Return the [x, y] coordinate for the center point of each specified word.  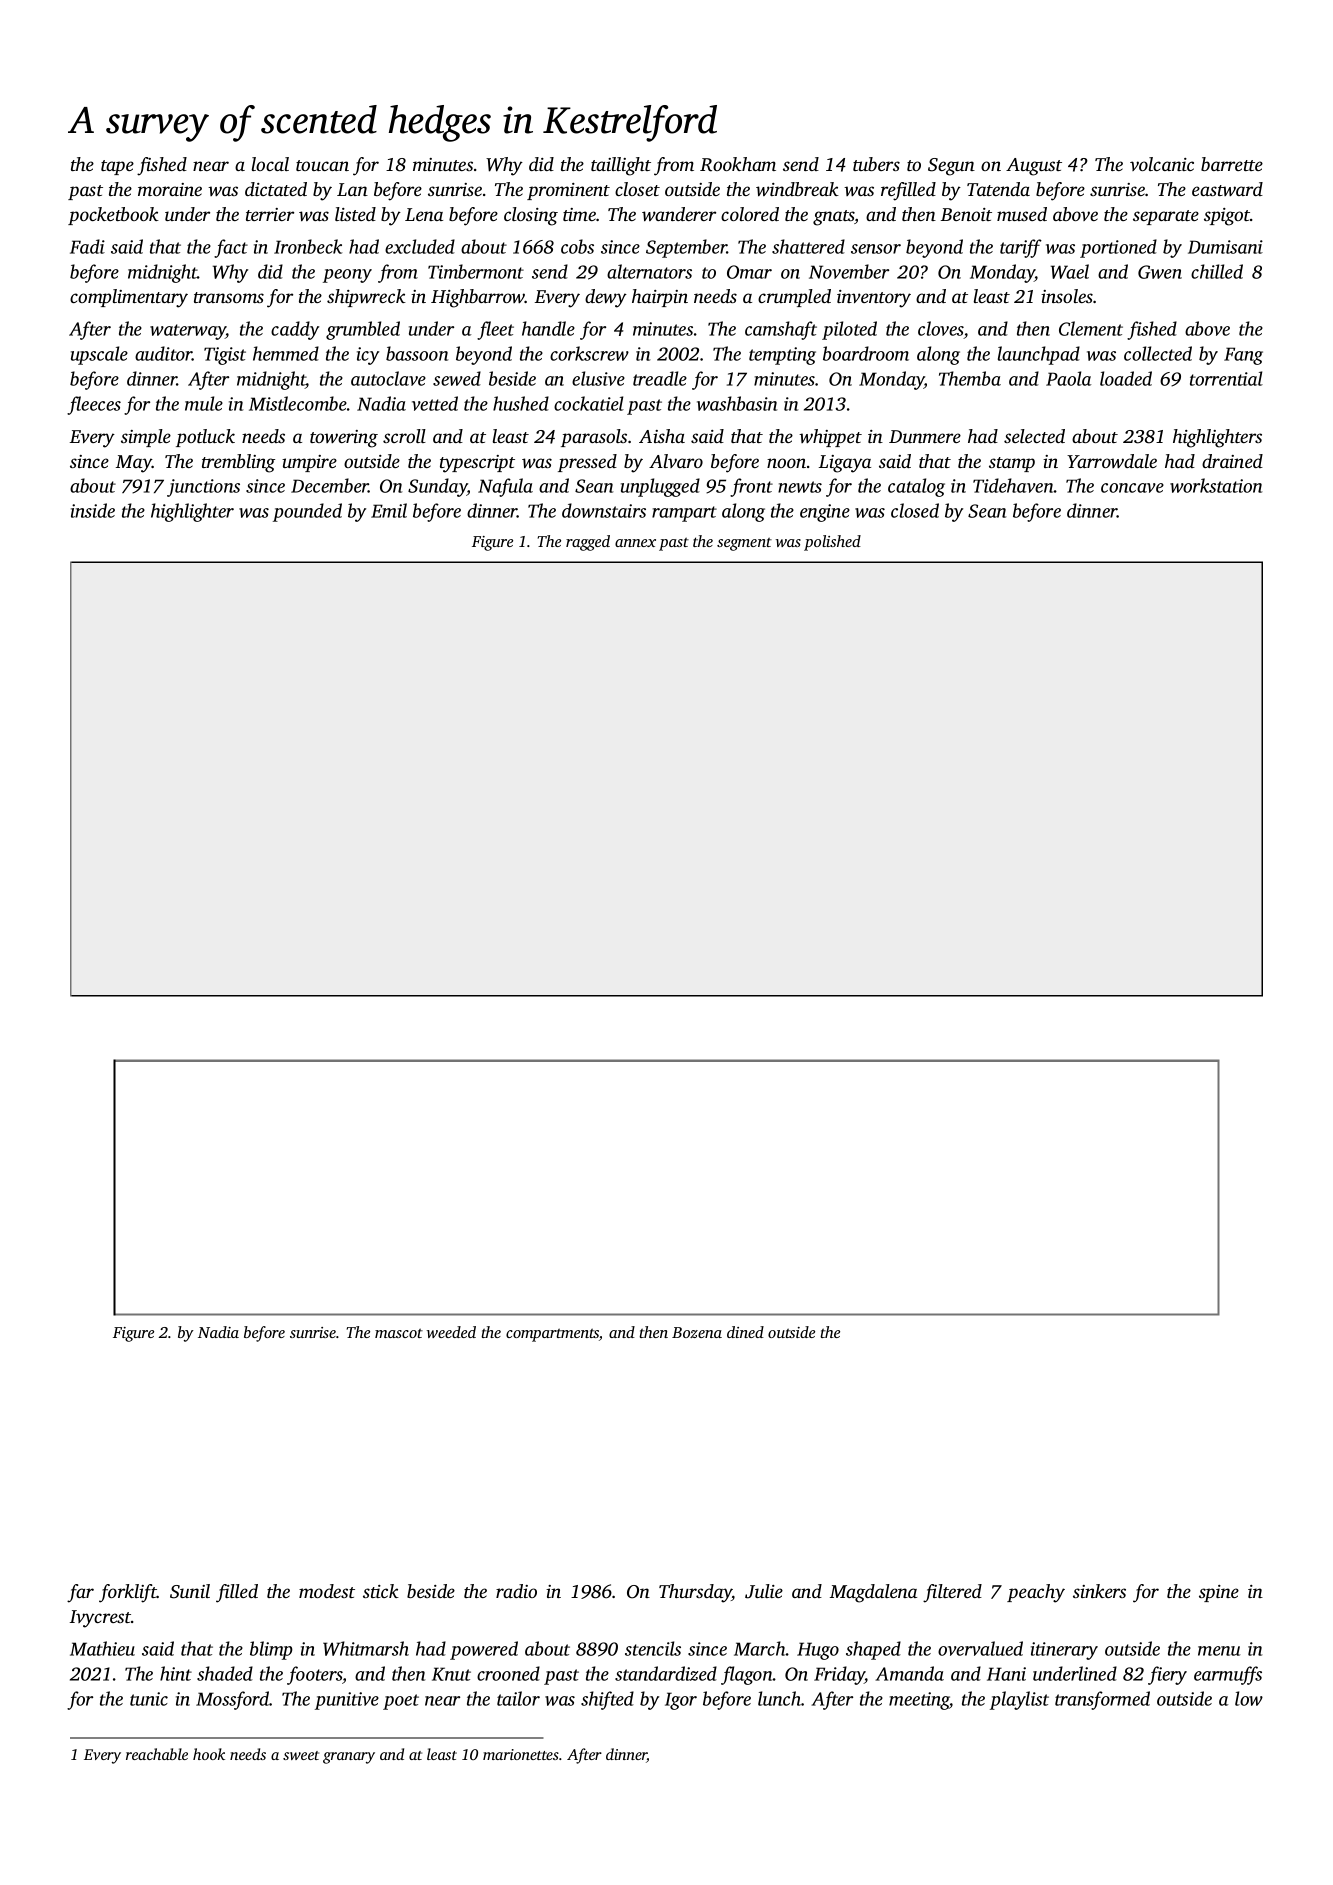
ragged [588, 543]
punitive [347, 1701]
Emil [389, 510]
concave [1132, 488]
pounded [307, 512]
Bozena [697, 1332]
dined [745, 1332]
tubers [876, 164]
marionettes [521, 1754]
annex [635, 543]
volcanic [1162, 164]
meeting [919, 1701]
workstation [1216, 485]
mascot [399, 1333]
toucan [322, 165]
